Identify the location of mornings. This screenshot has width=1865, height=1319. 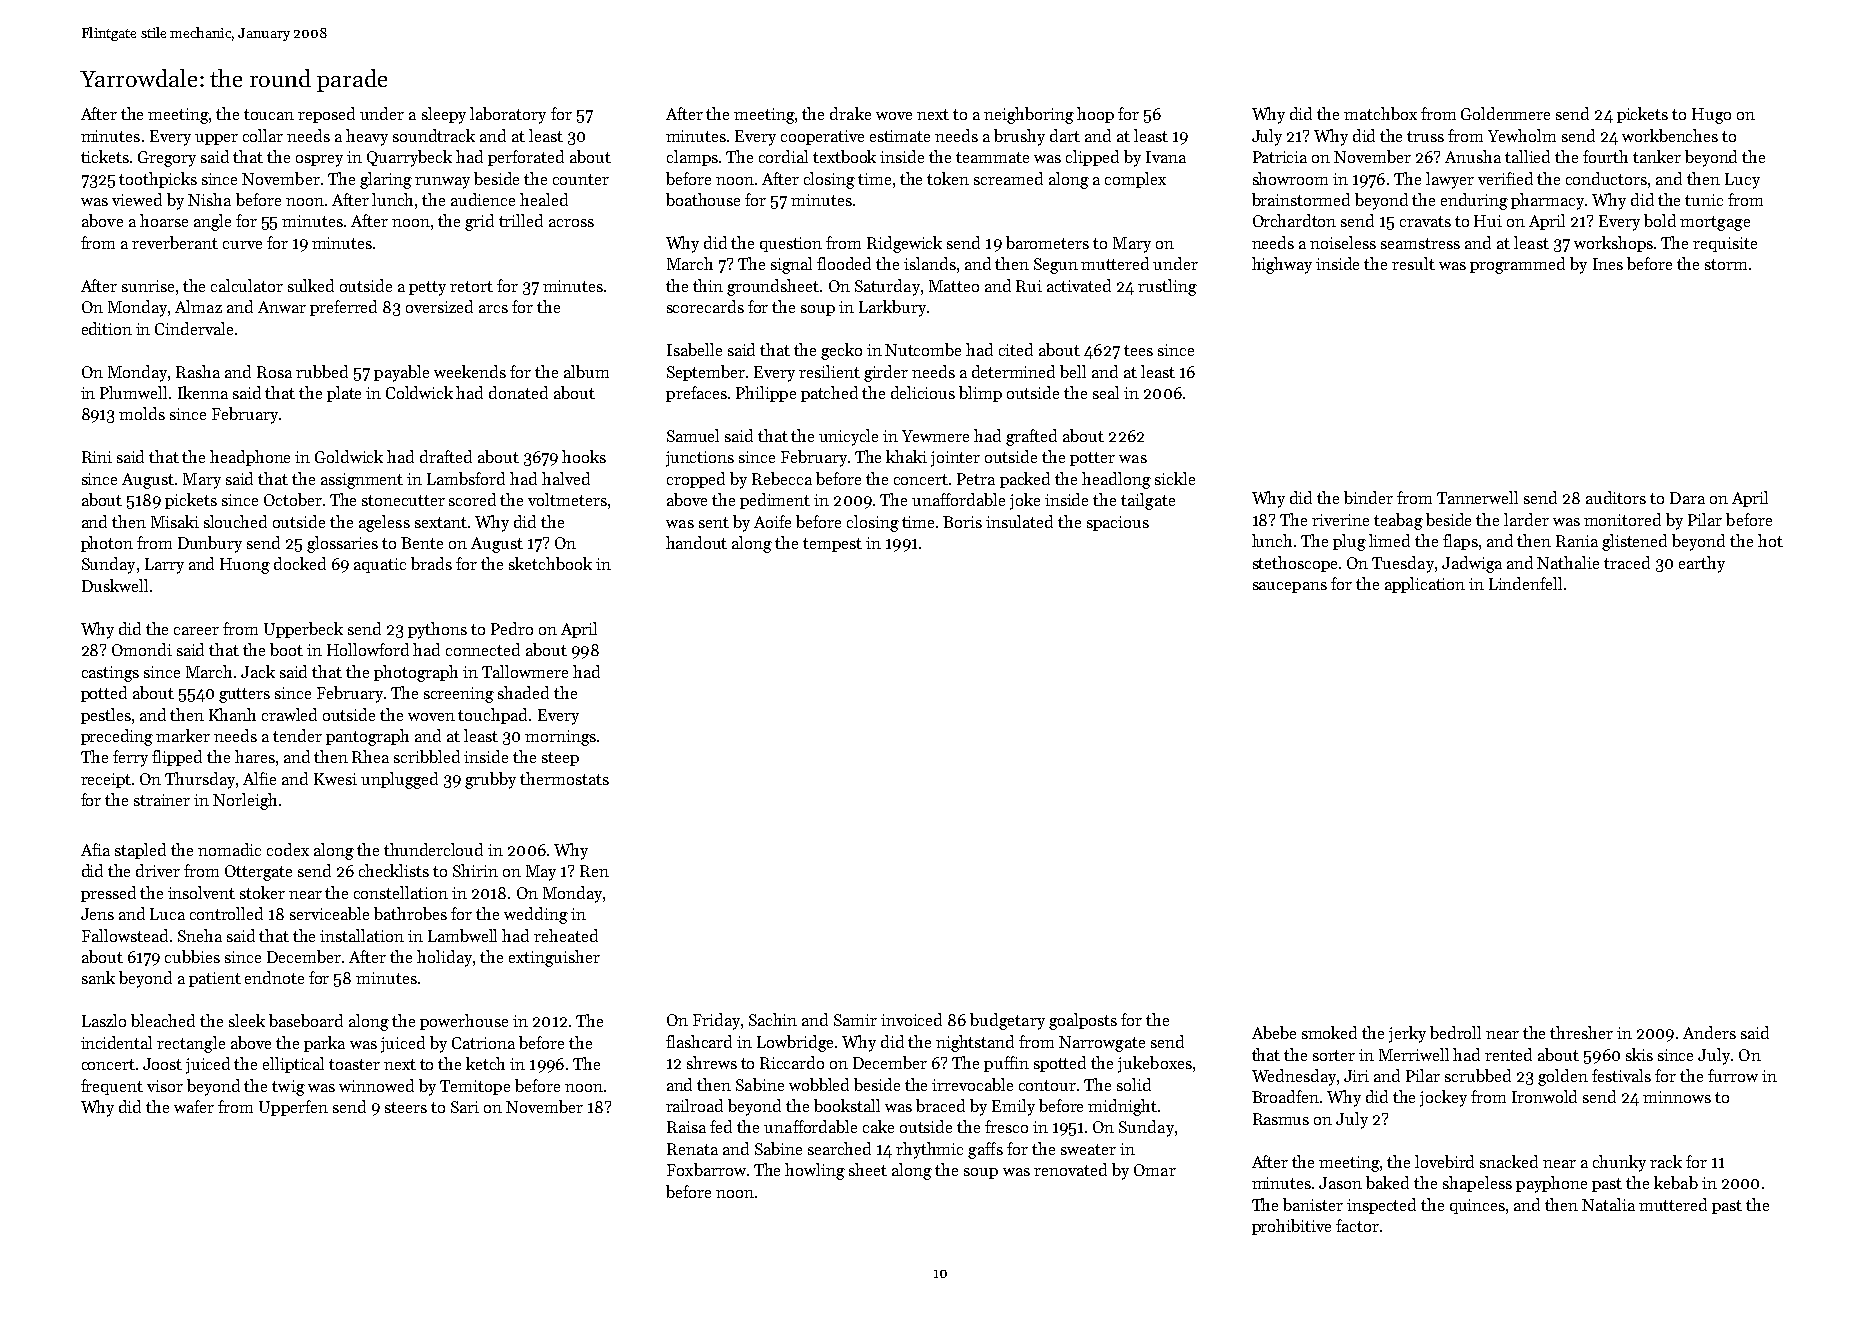
(560, 738).
